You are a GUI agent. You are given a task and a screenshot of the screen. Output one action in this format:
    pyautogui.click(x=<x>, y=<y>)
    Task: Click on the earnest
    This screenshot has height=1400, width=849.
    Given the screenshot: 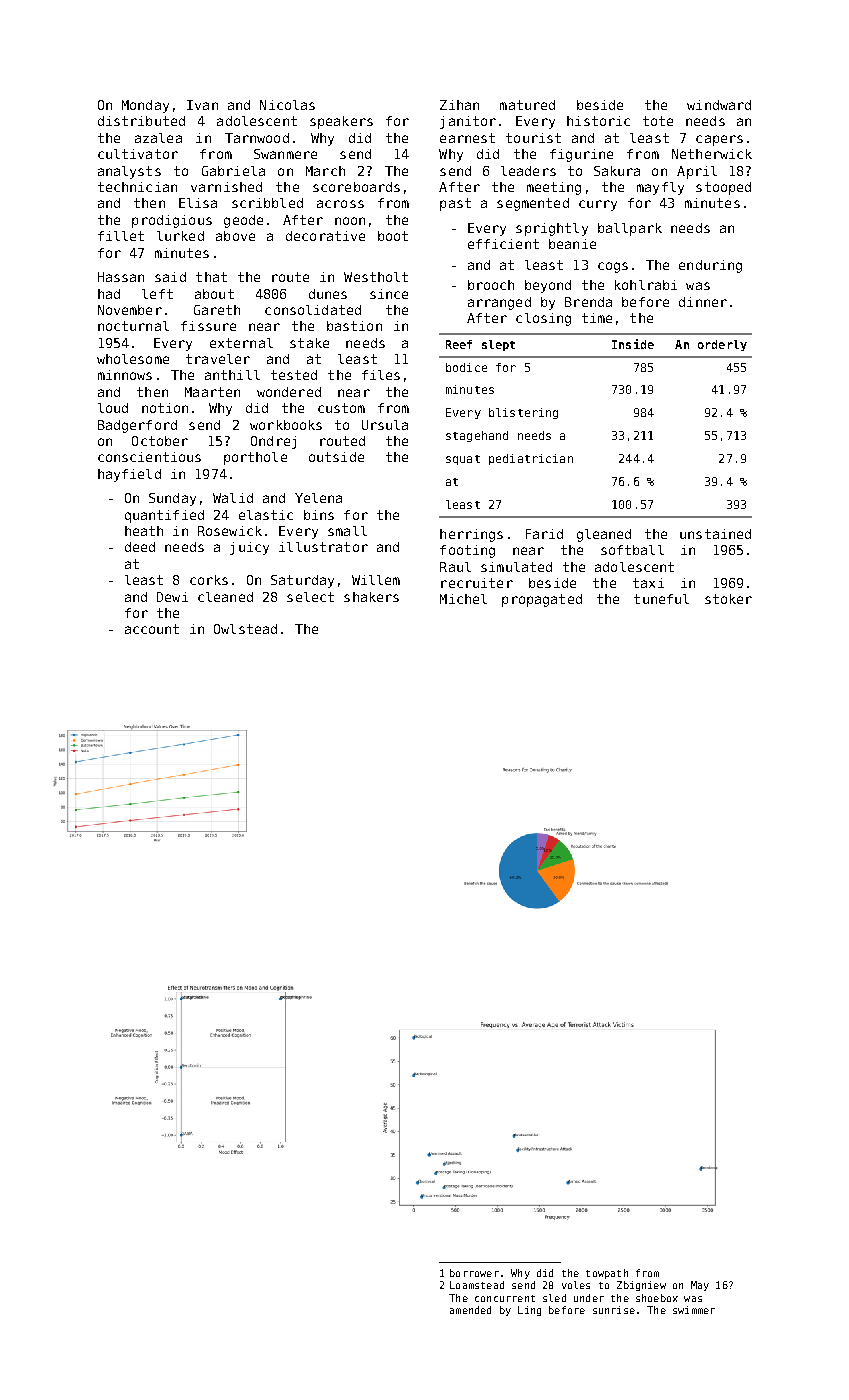 What is the action you would take?
    pyautogui.click(x=467, y=138)
